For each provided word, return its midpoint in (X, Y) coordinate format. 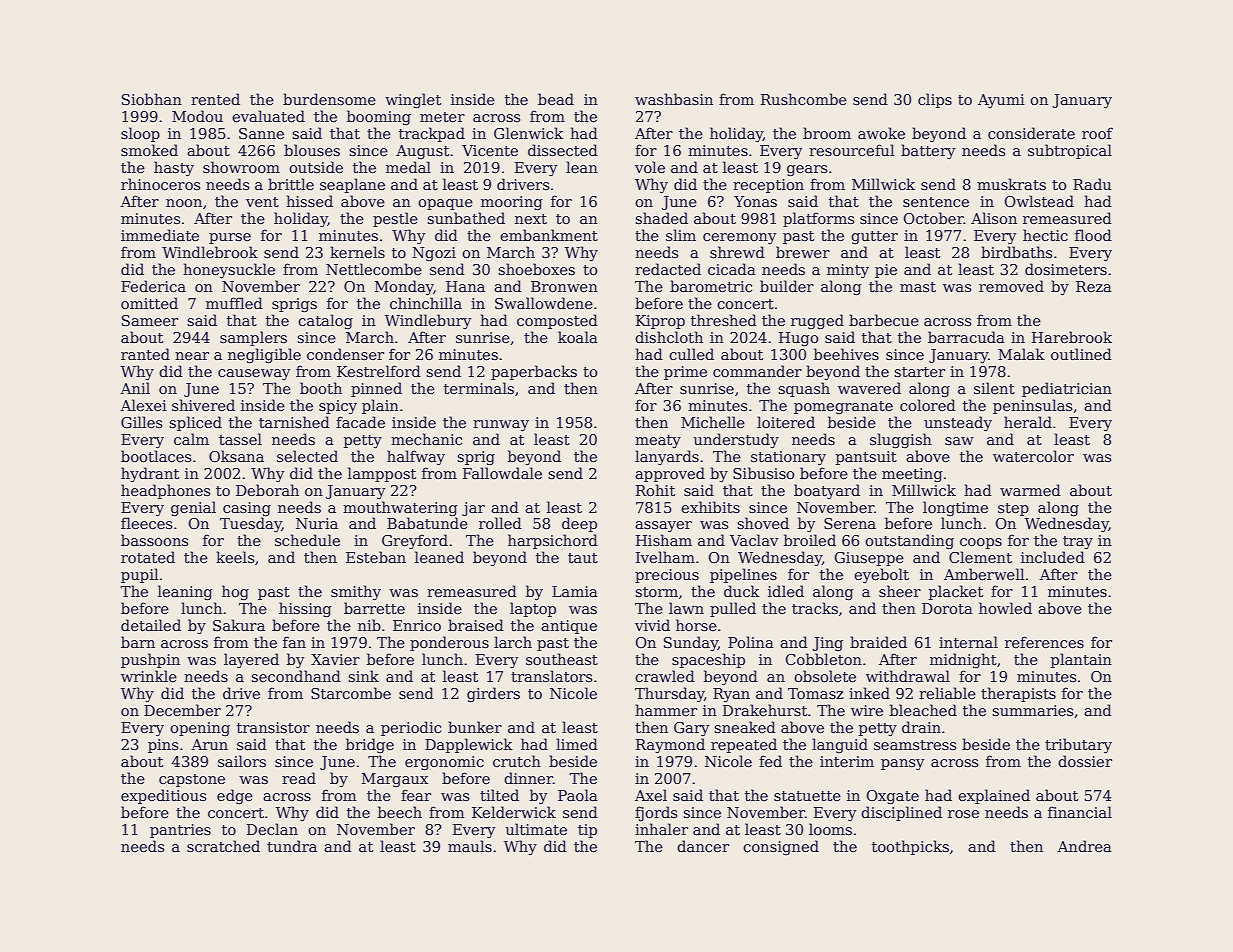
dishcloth (669, 337)
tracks (815, 608)
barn (138, 642)
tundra (292, 846)
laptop (533, 609)
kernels (357, 252)
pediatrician (1067, 389)
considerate (1031, 133)
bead (556, 99)
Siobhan (152, 99)
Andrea (1084, 846)
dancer (703, 846)
